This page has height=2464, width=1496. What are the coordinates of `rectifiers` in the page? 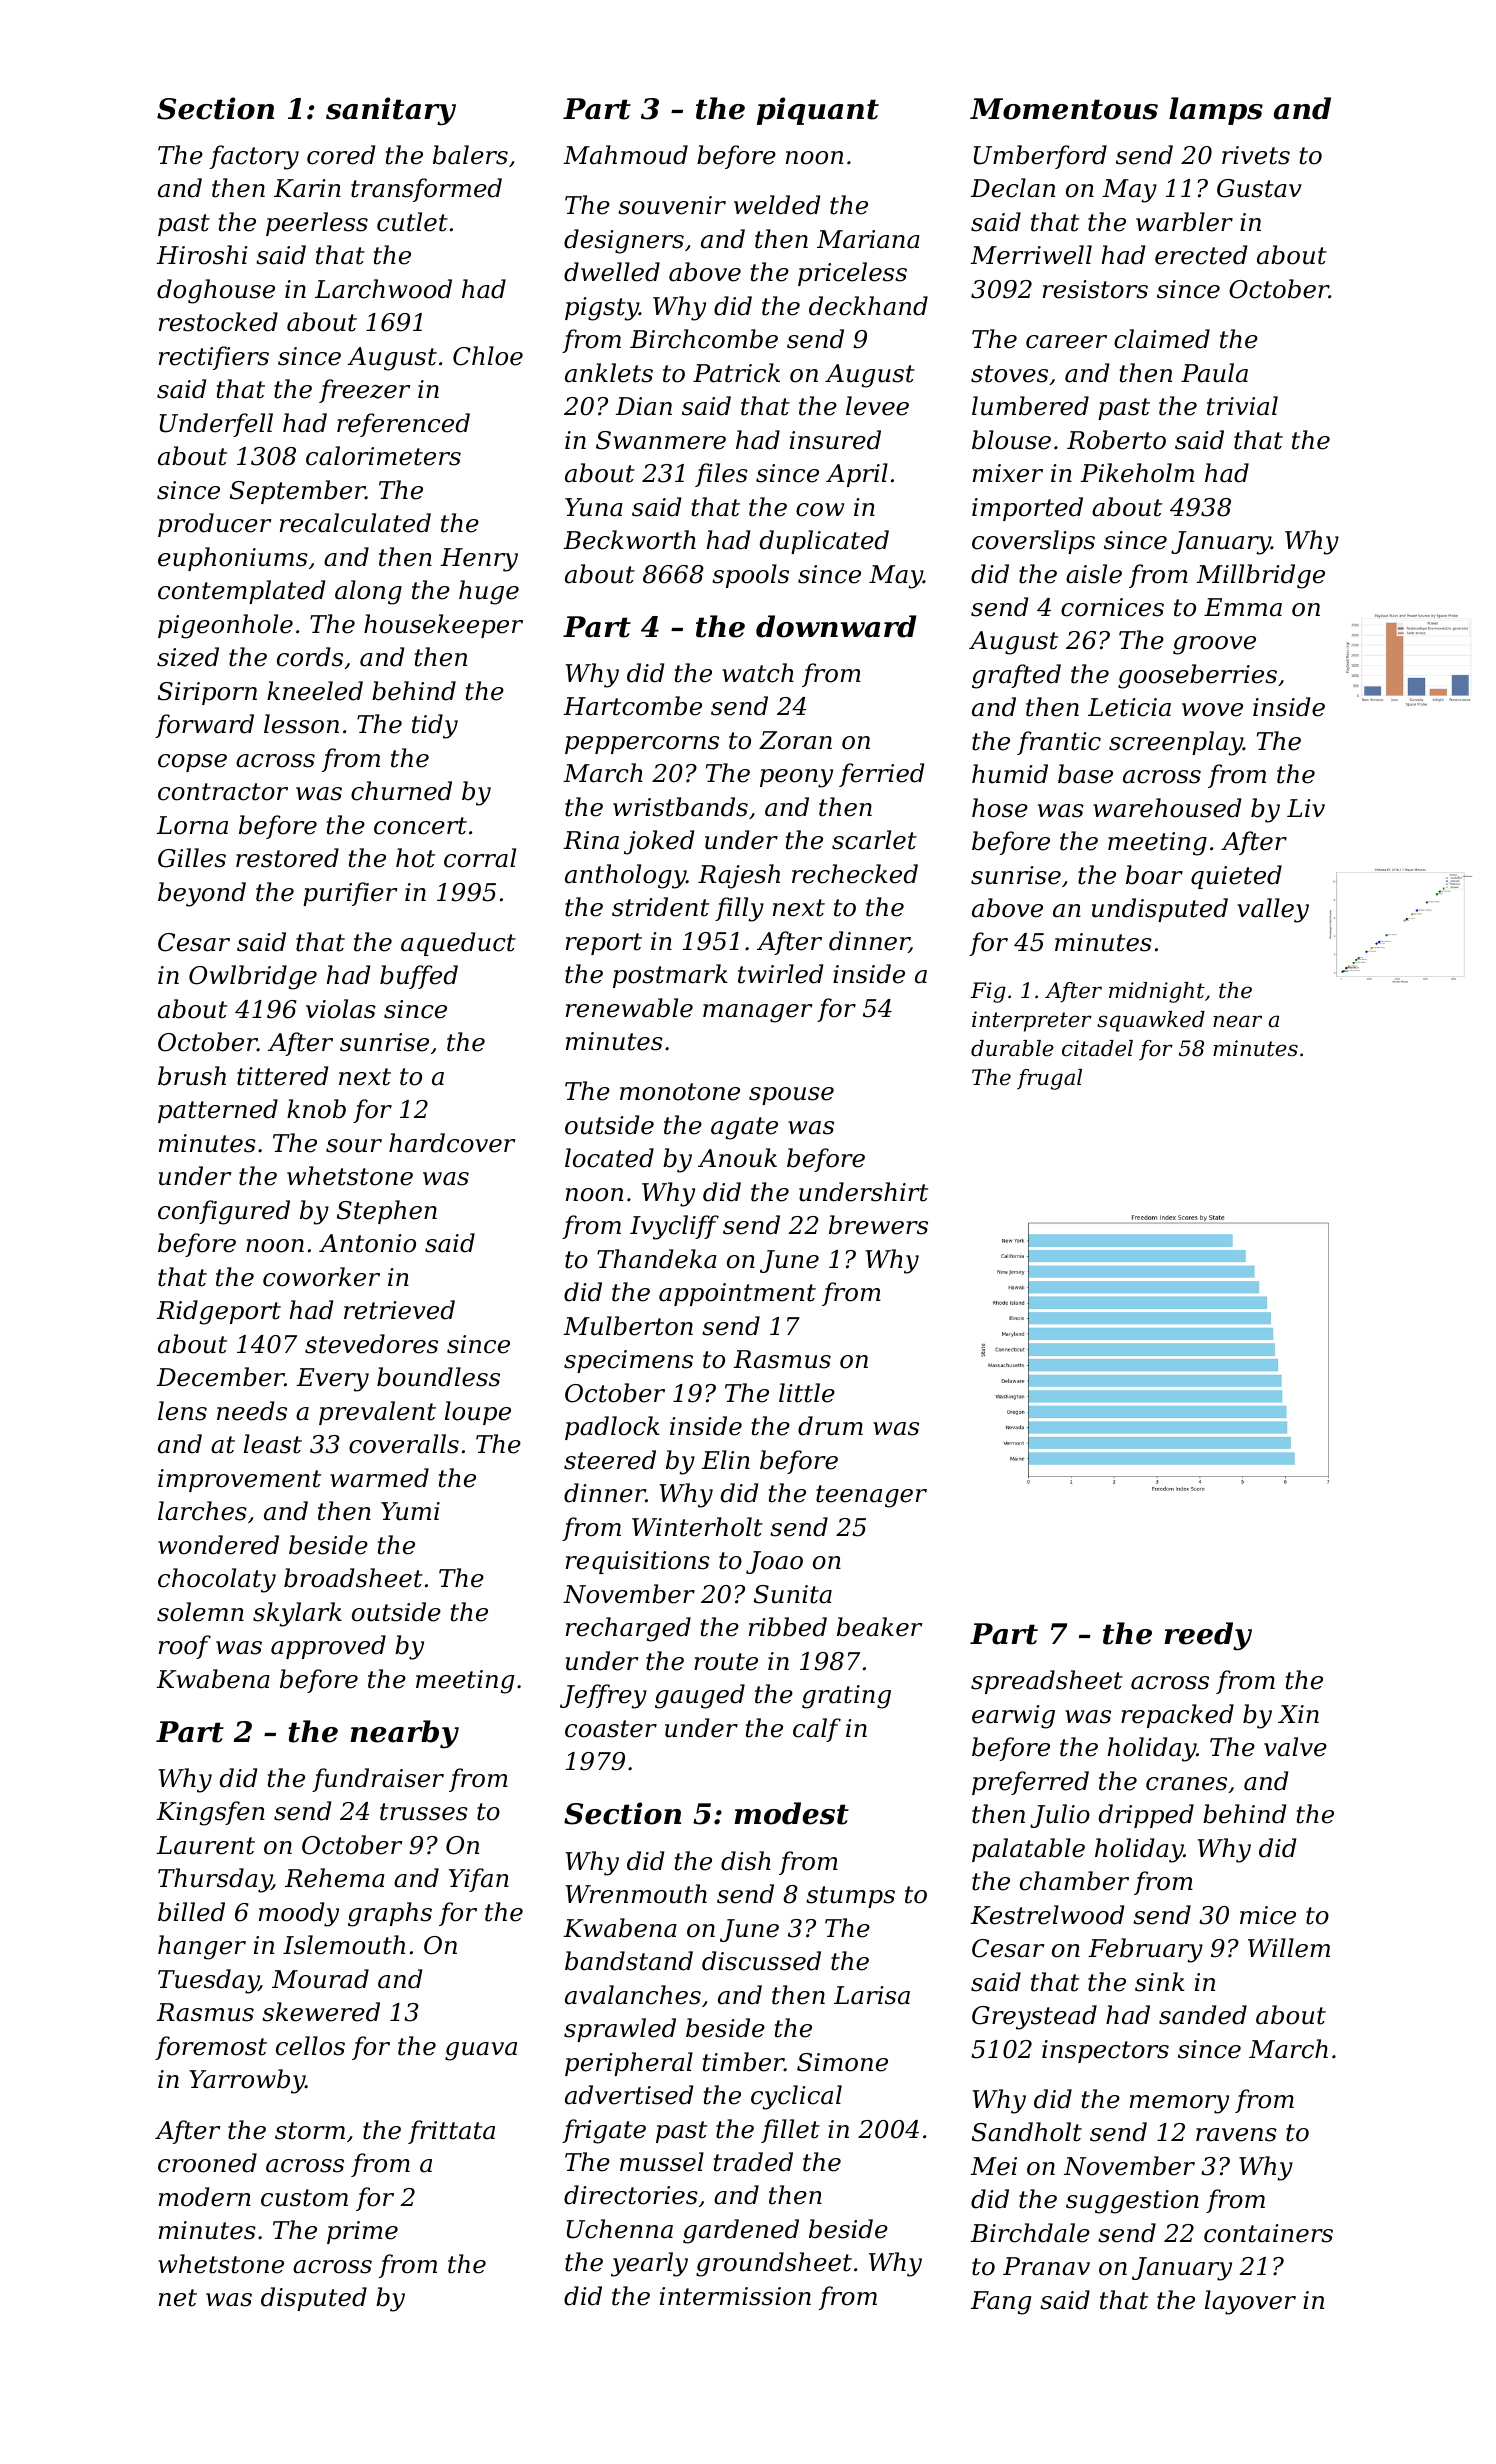 It's located at (214, 358).
